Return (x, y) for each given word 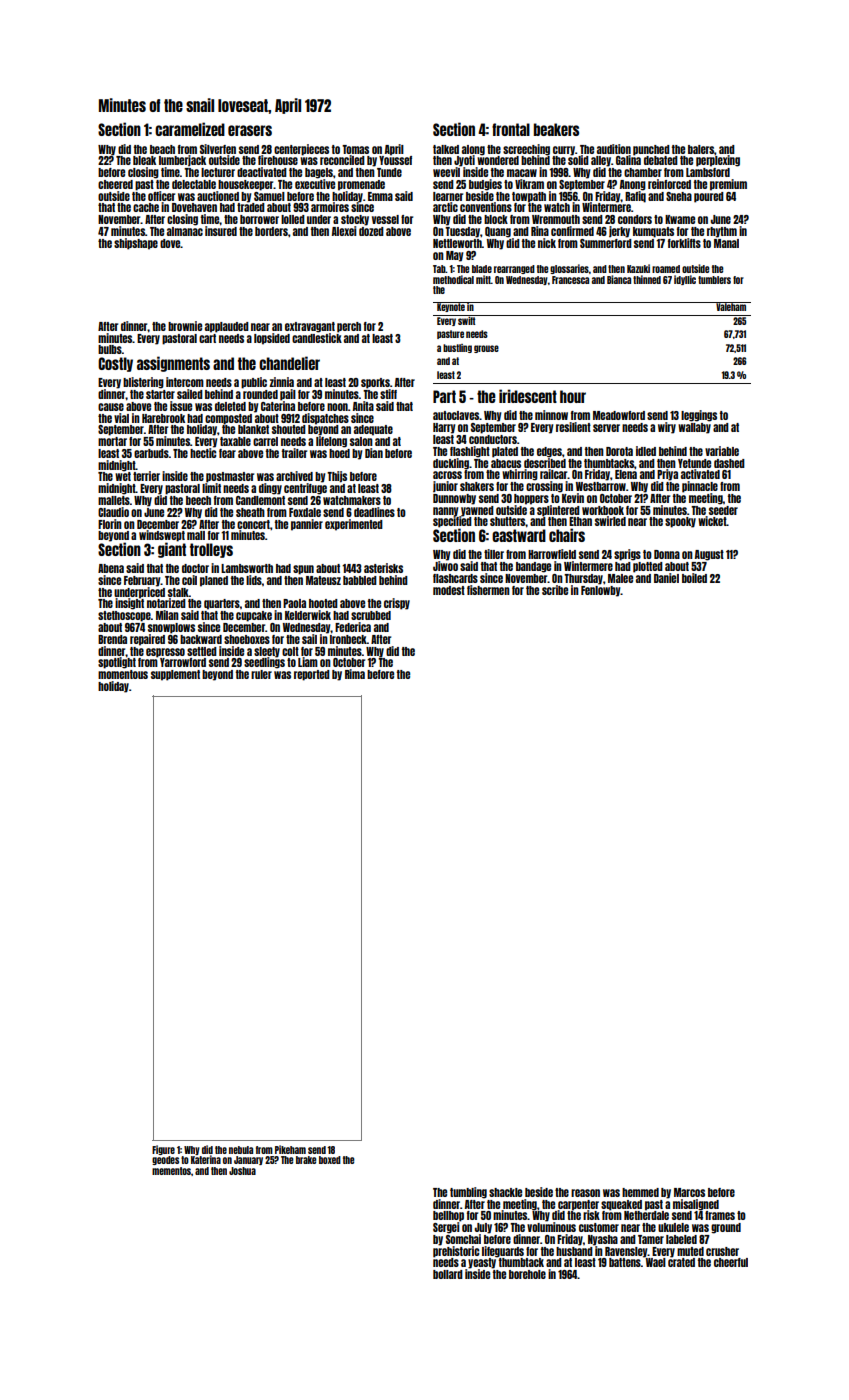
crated (681, 1262)
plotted (648, 567)
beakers (556, 129)
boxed (330, 1160)
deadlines (374, 512)
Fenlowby (601, 591)
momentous (123, 674)
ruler (261, 674)
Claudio (113, 512)
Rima (355, 674)
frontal (511, 129)
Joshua (242, 1171)
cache (146, 207)
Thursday (583, 579)
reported (312, 675)
